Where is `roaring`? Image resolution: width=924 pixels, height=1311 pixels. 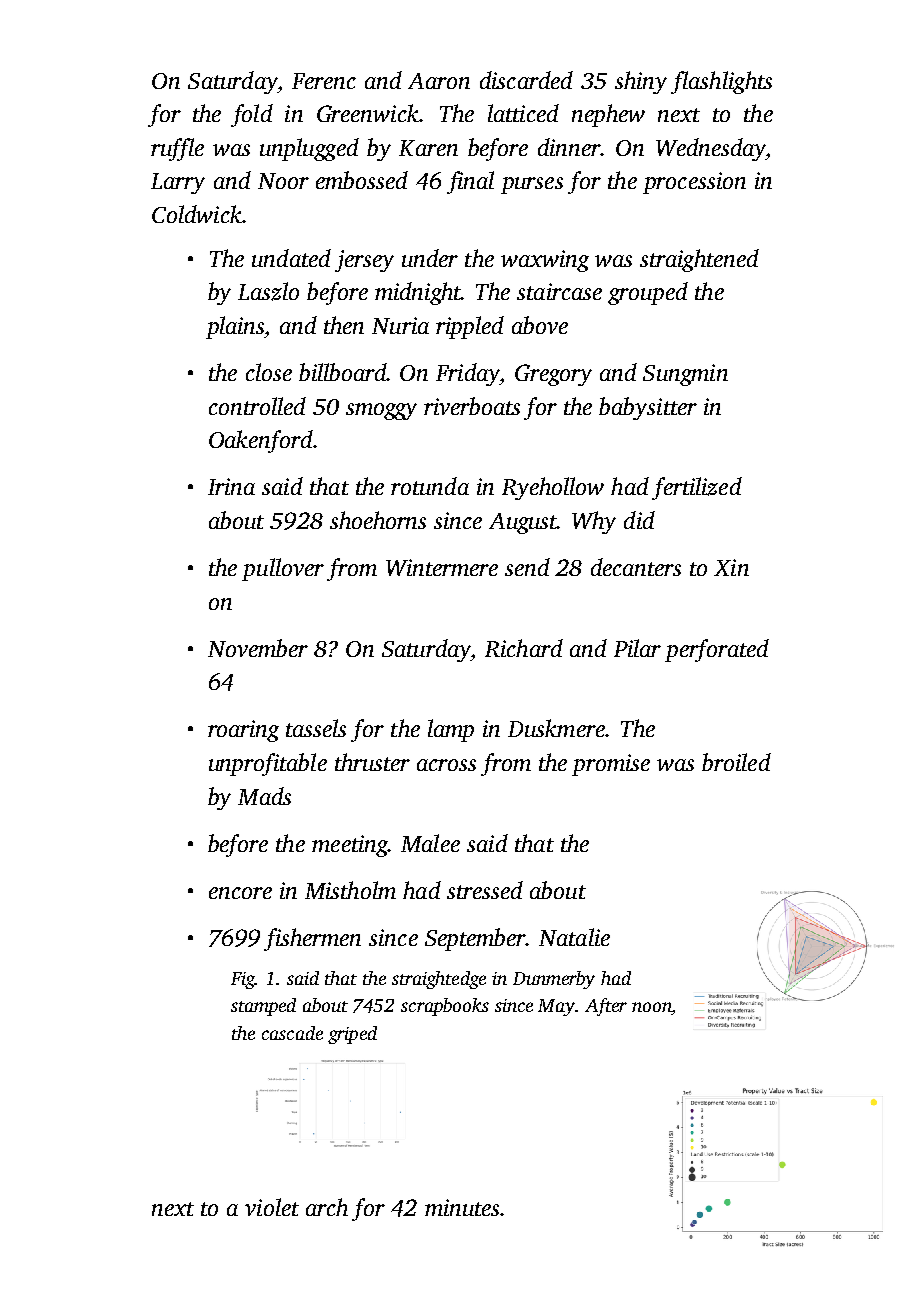
roaring is located at coordinates (243, 731).
